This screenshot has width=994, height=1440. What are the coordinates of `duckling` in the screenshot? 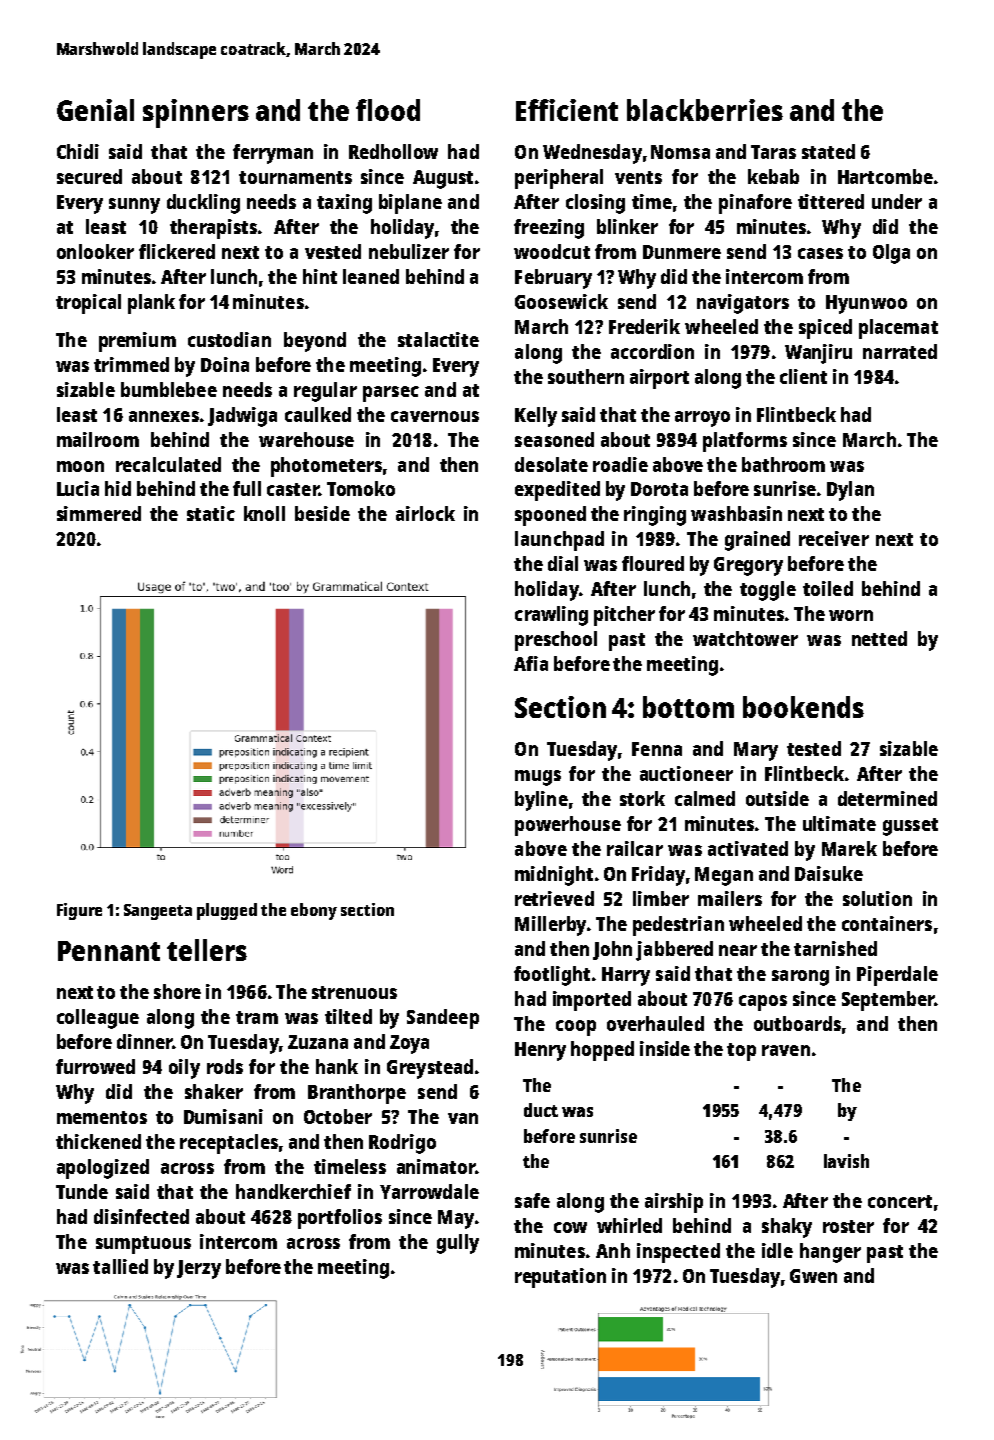 It's located at (203, 204).
